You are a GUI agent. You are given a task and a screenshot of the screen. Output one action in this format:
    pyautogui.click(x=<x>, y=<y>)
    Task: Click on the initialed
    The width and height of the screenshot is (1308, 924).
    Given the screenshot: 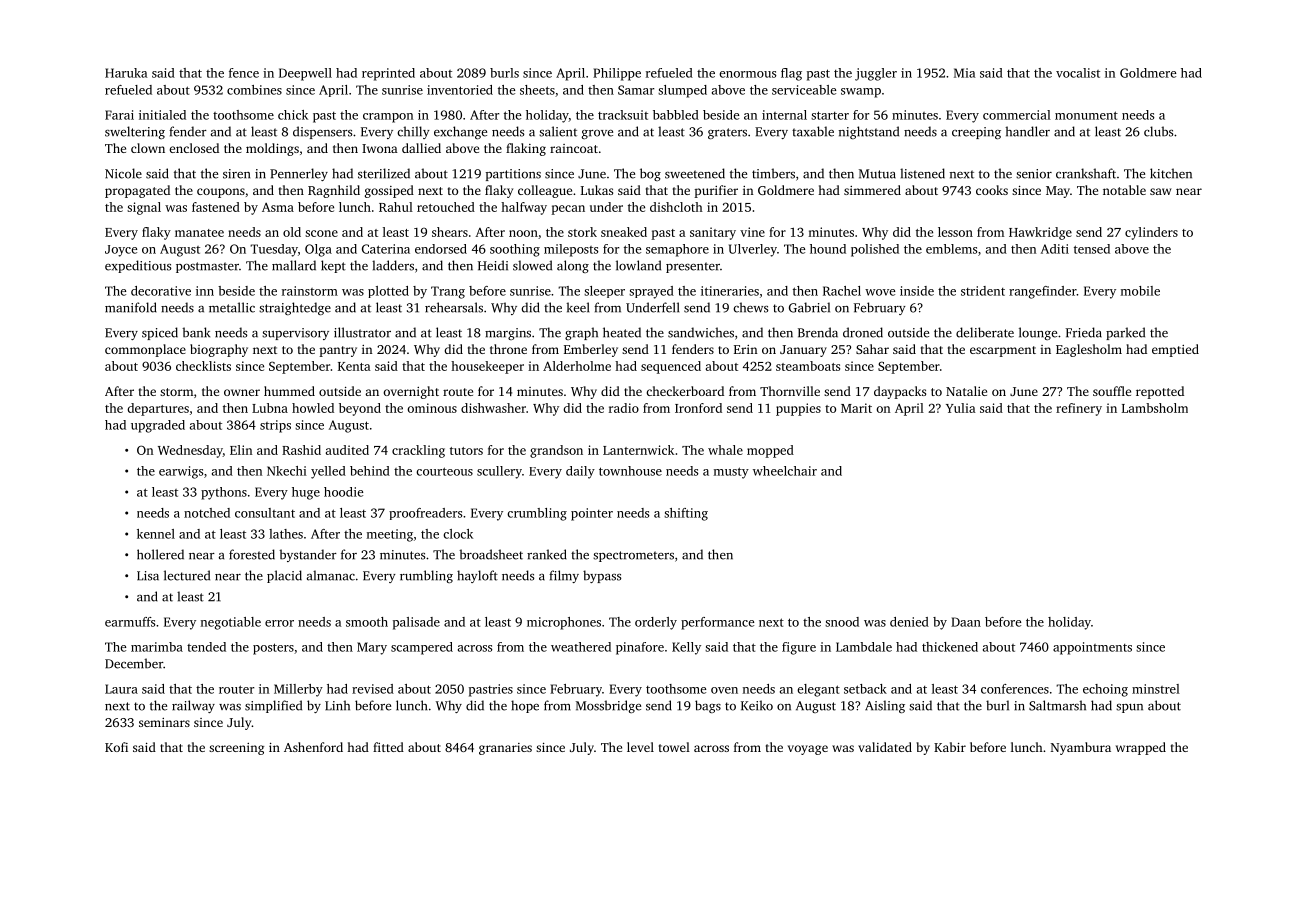 What is the action you would take?
    pyautogui.click(x=162, y=115)
